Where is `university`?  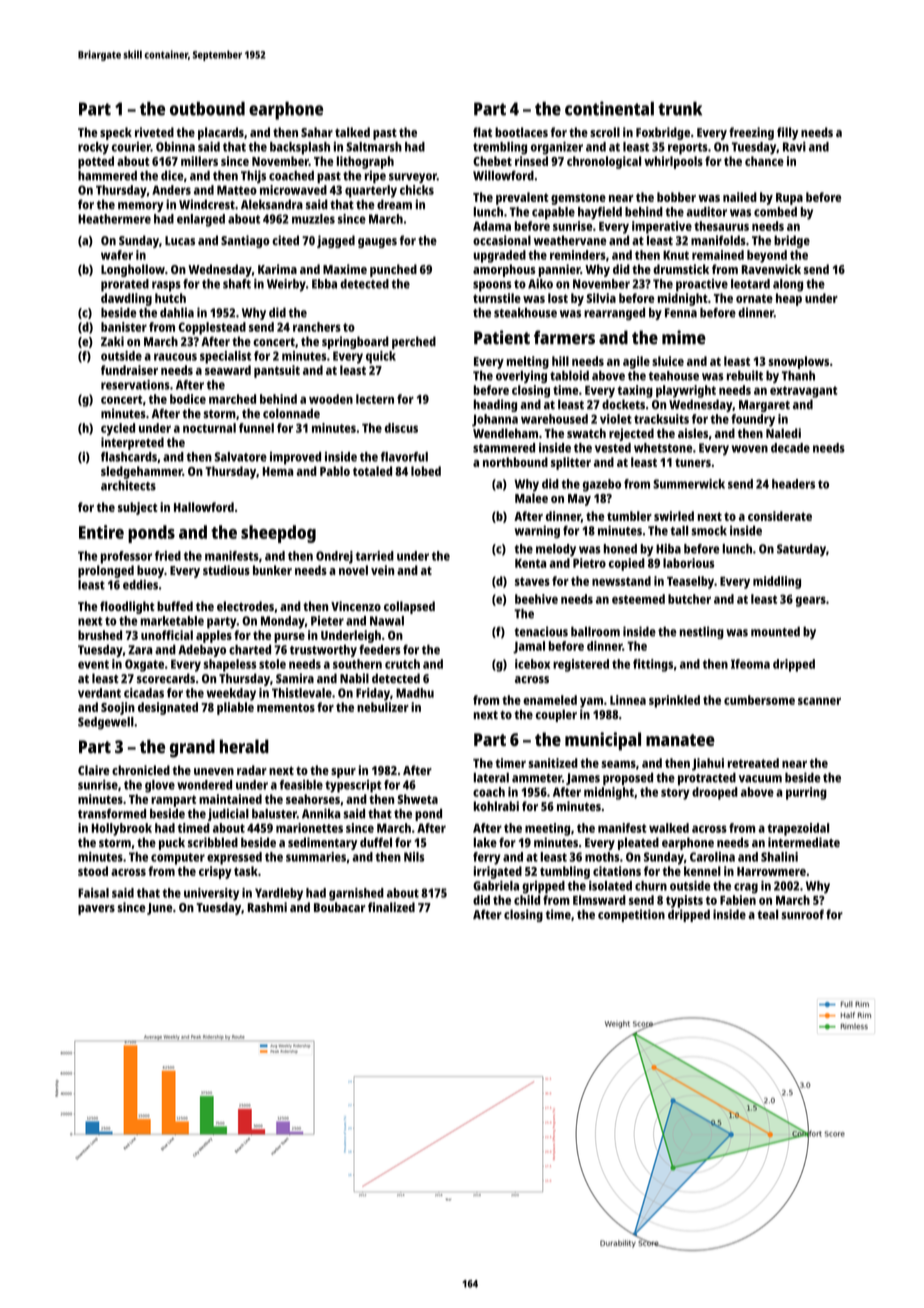 university is located at coordinates (211, 894).
